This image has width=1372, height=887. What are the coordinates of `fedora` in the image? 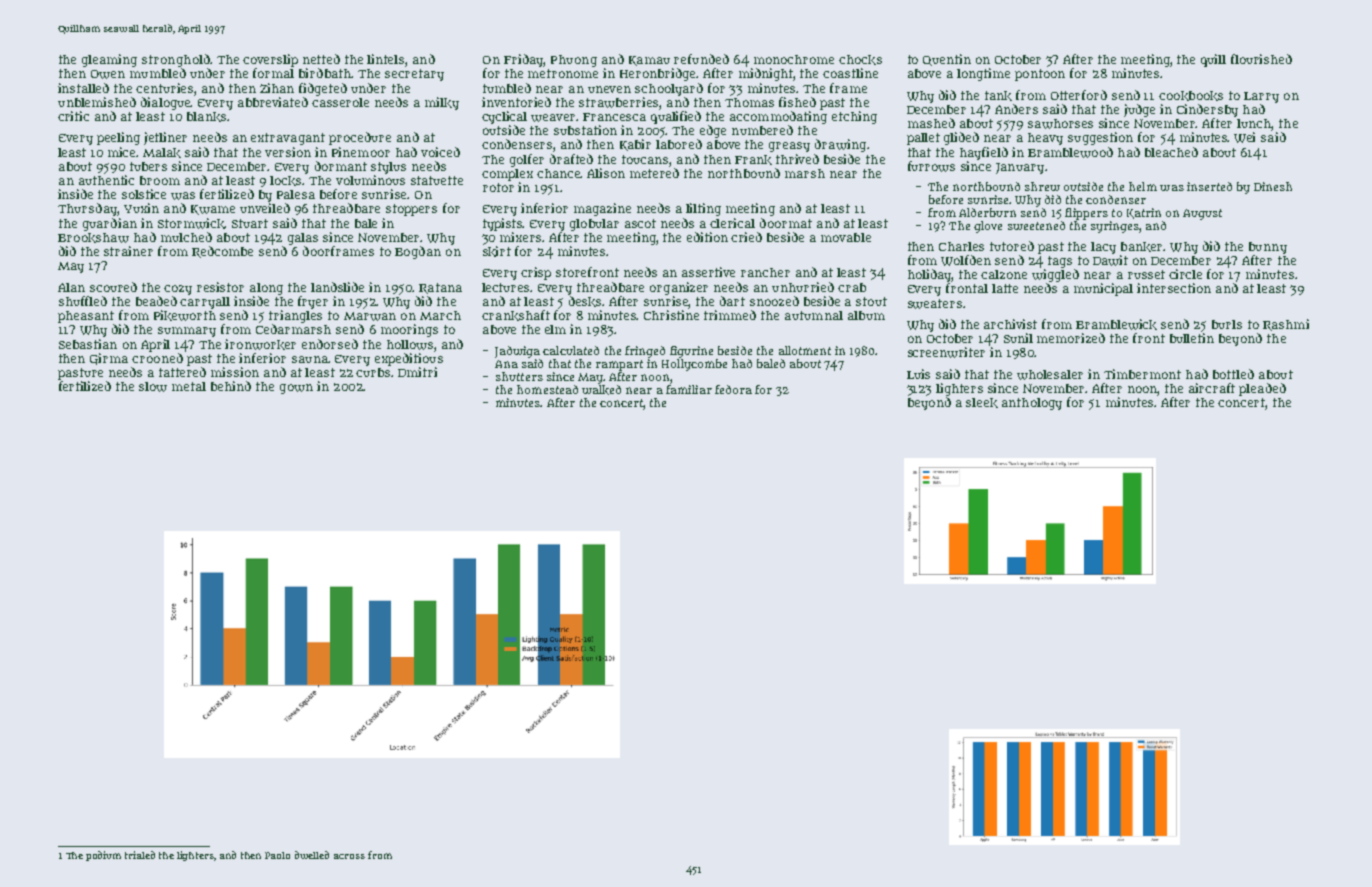 It's located at (733, 389).
